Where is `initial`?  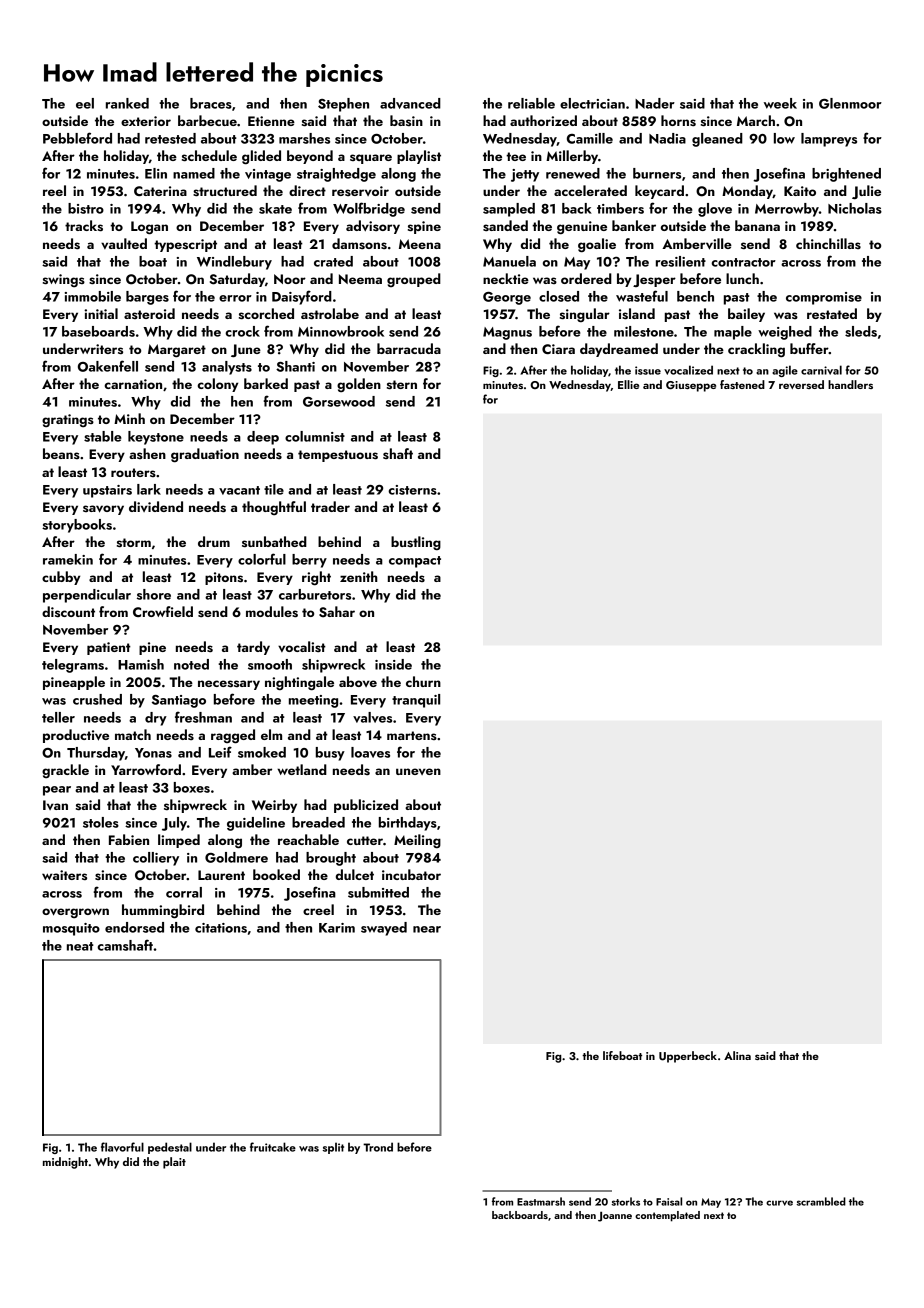 initial is located at coordinates (101, 313).
